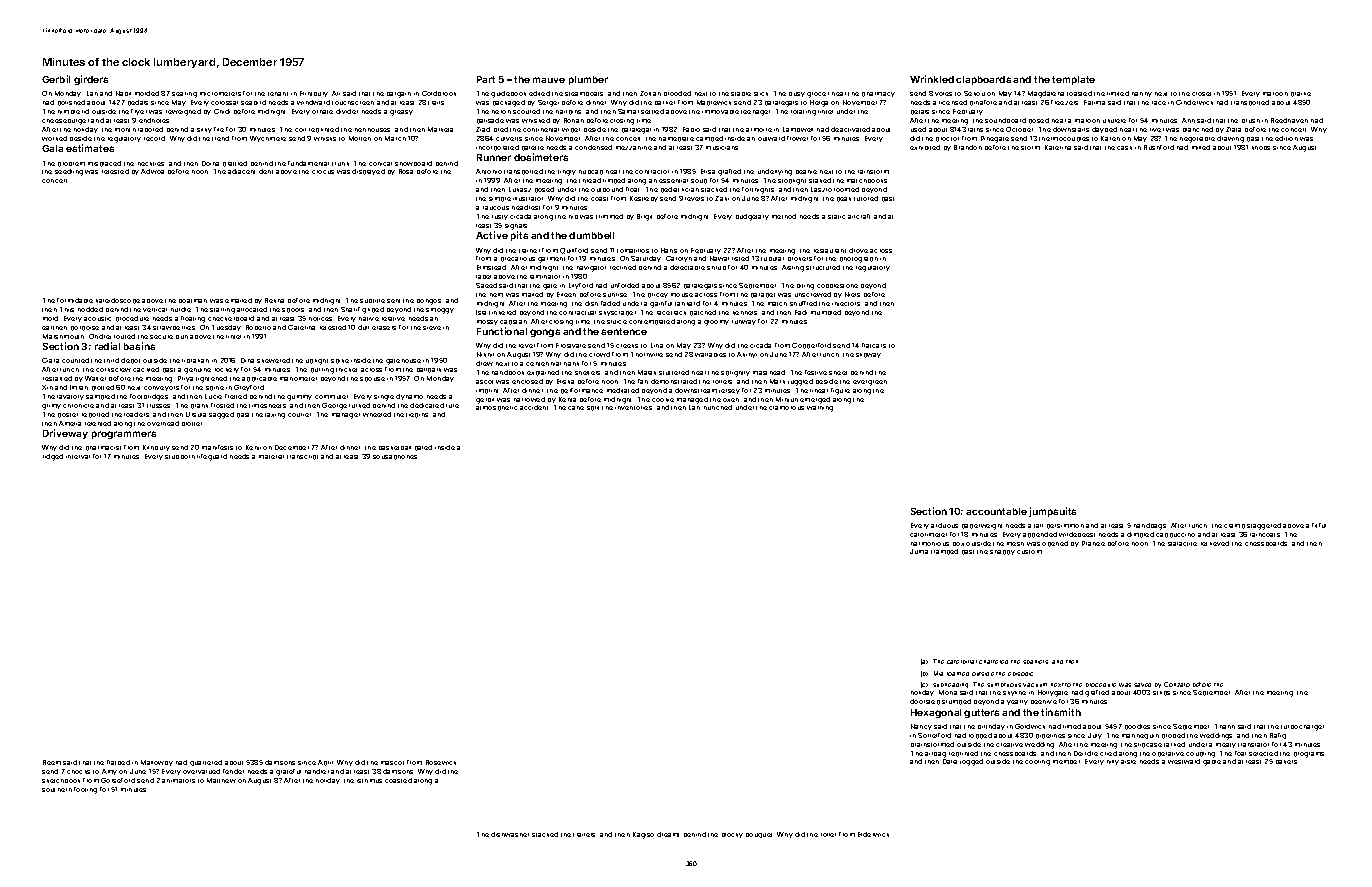 The width and height of the image is (1372, 887). I want to click on southern, so click(57, 790).
